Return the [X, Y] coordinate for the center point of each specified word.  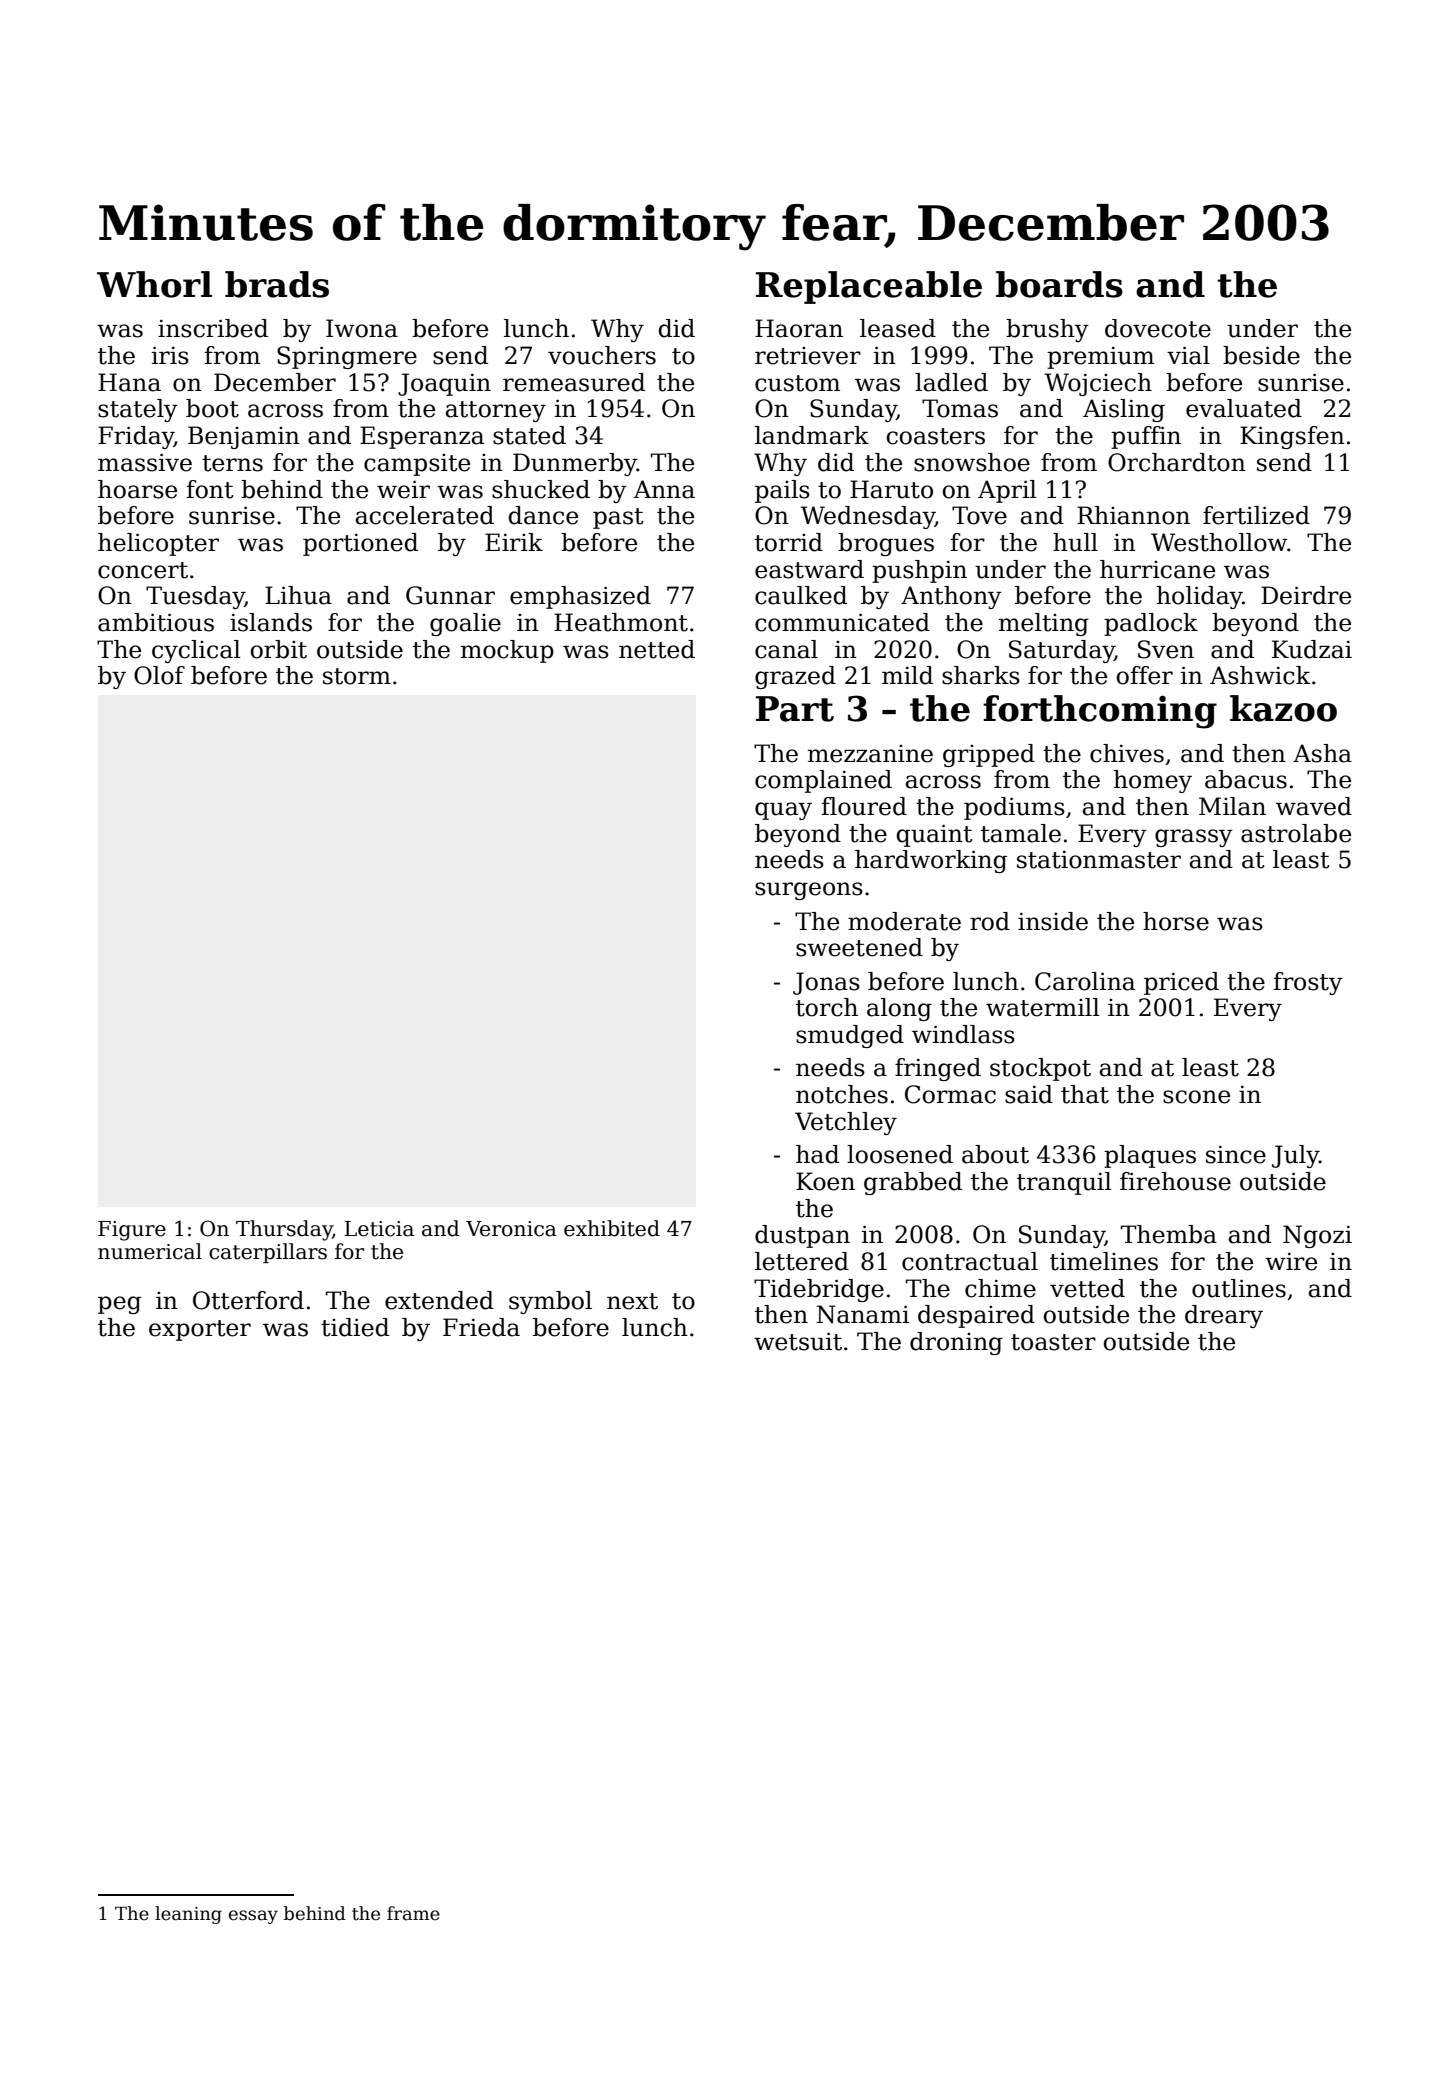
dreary [1224, 1316]
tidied [355, 1327]
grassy [1194, 838]
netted [657, 649]
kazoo [1283, 708]
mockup [507, 651]
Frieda [481, 1327]
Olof [159, 675]
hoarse [137, 489]
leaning [188, 1915]
